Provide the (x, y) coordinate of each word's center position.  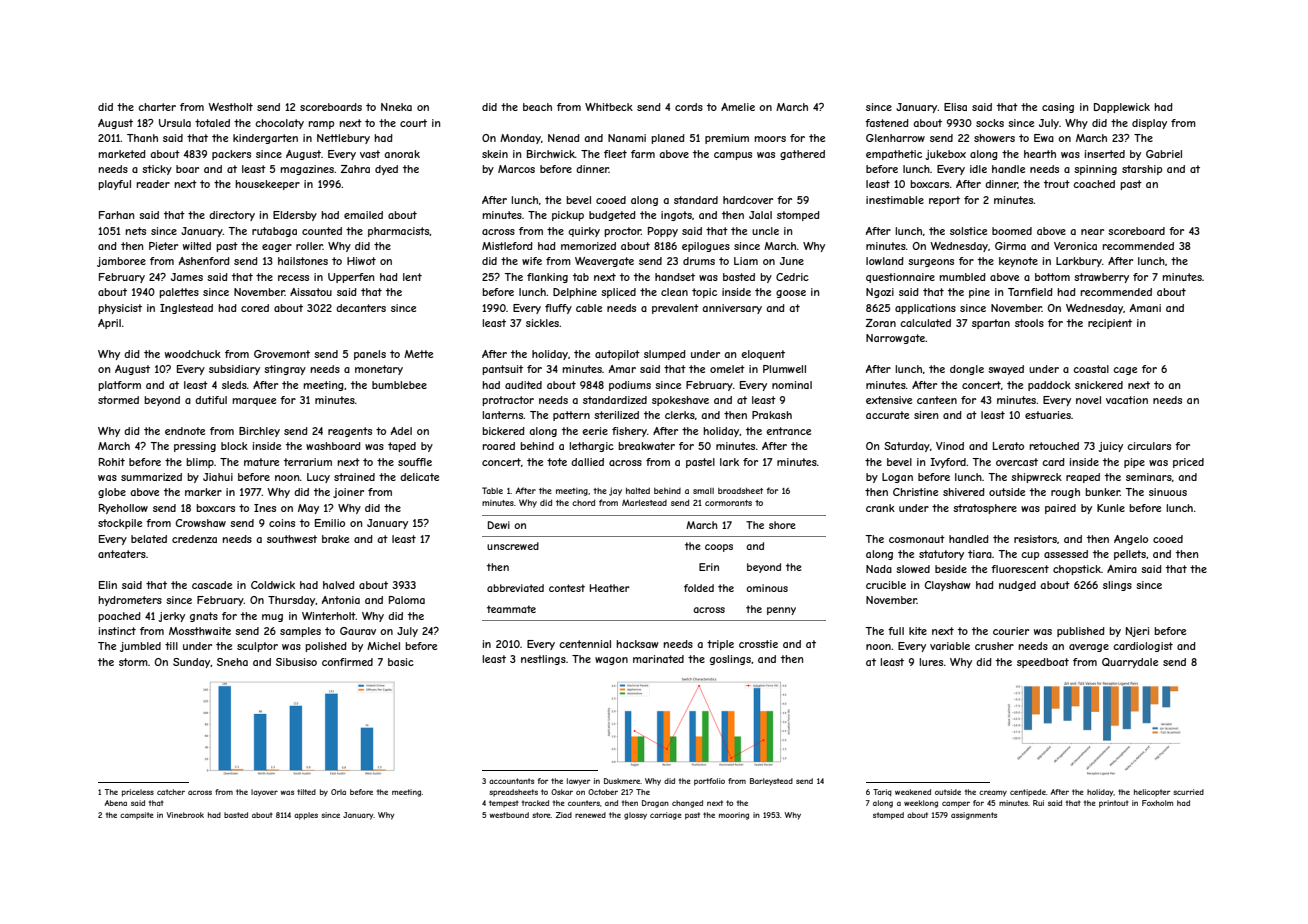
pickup (568, 216)
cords (689, 107)
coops (719, 548)
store (542, 815)
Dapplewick (1122, 108)
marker (203, 492)
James (187, 277)
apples (306, 816)
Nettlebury (343, 139)
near (1092, 232)
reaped (1083, 478)
